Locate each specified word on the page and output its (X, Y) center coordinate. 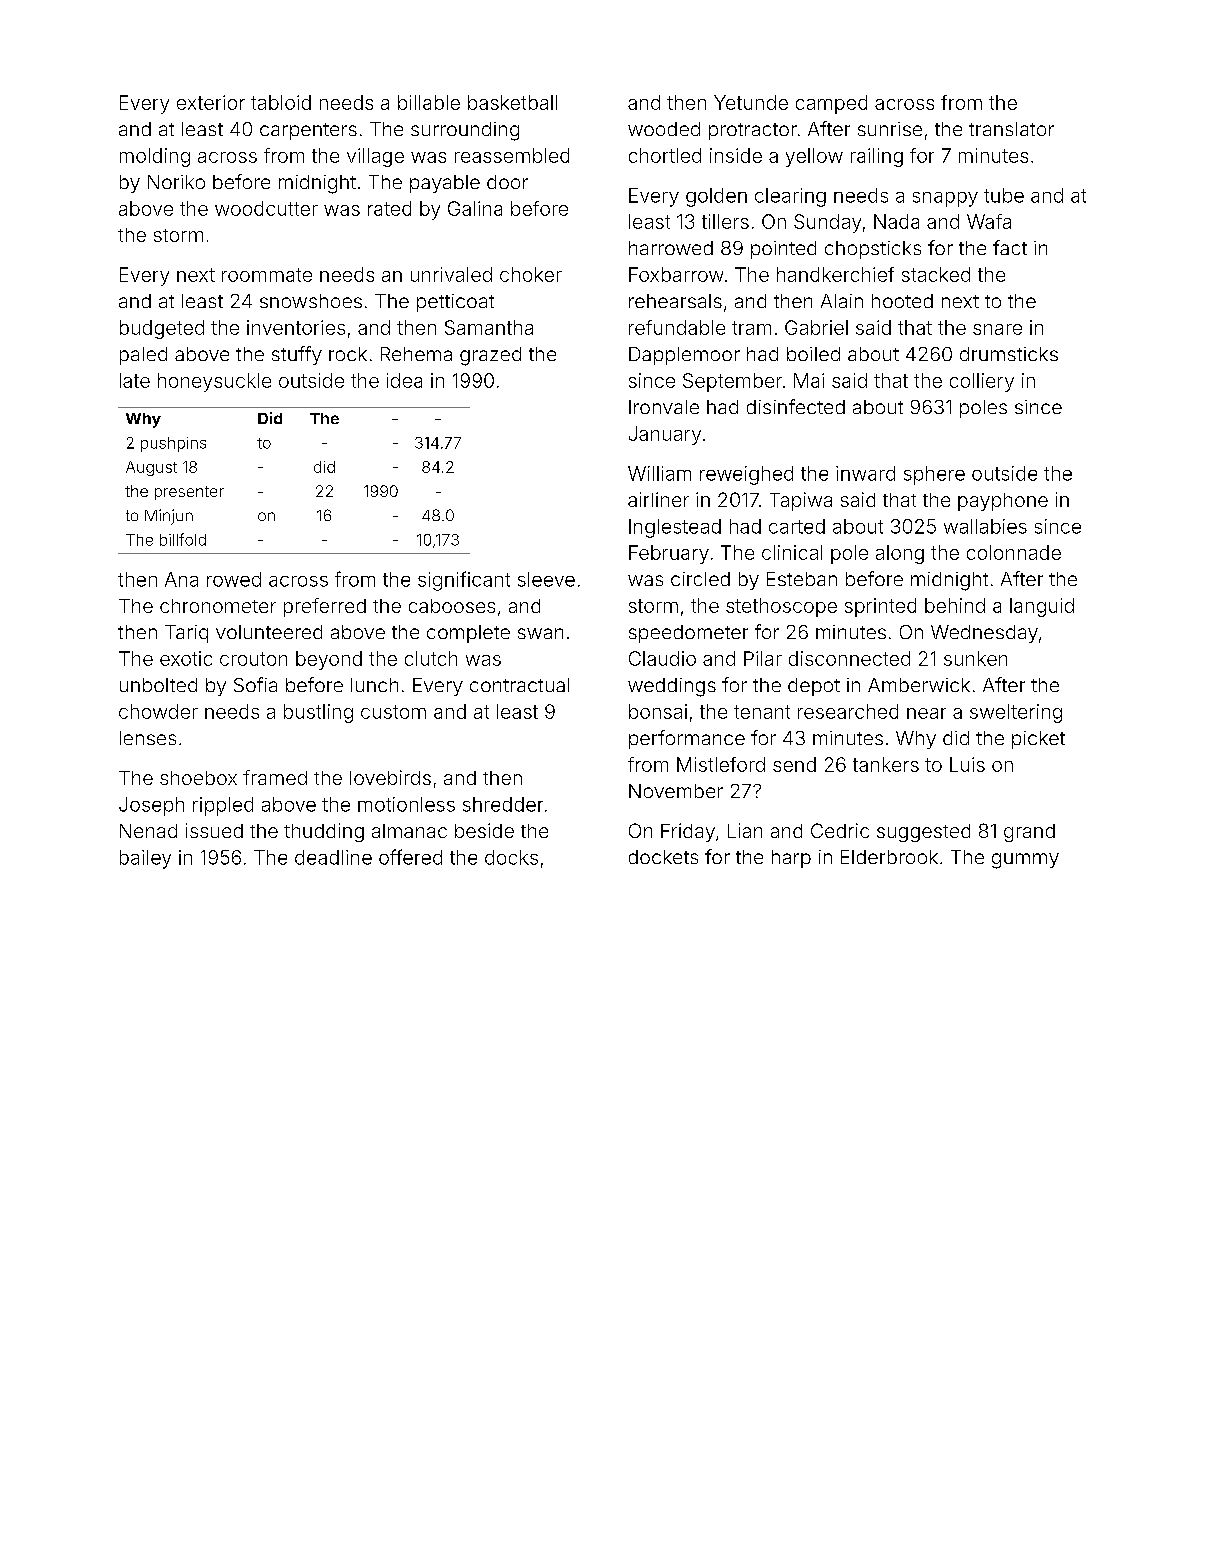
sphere (934, 475)
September (732, 382)
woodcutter (266, 208)
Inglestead (675, 528)
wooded (664, 129)
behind (955, 605)
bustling (318, 713)
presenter (189, 493)
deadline (333, 857)
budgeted (162, 329)
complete (468, 634)
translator (1011, 129)
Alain (842, 301)
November (676, 791)
